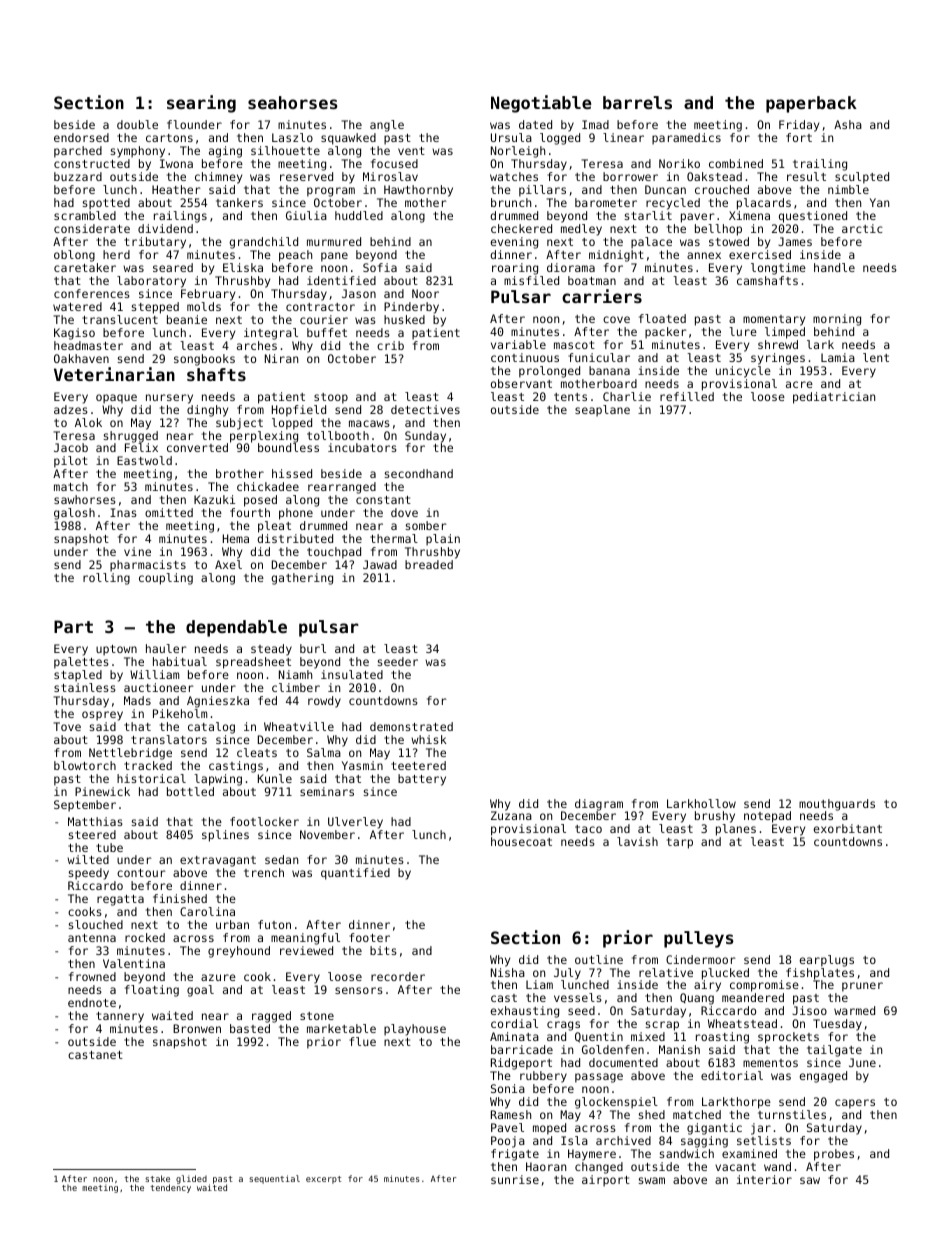 Image resolution: width=952 pixels, height=1233 pixels. What do you see at coordinates (811, 104) in the screenshot?
I see `paperback` at bounding box center [811, 104].
